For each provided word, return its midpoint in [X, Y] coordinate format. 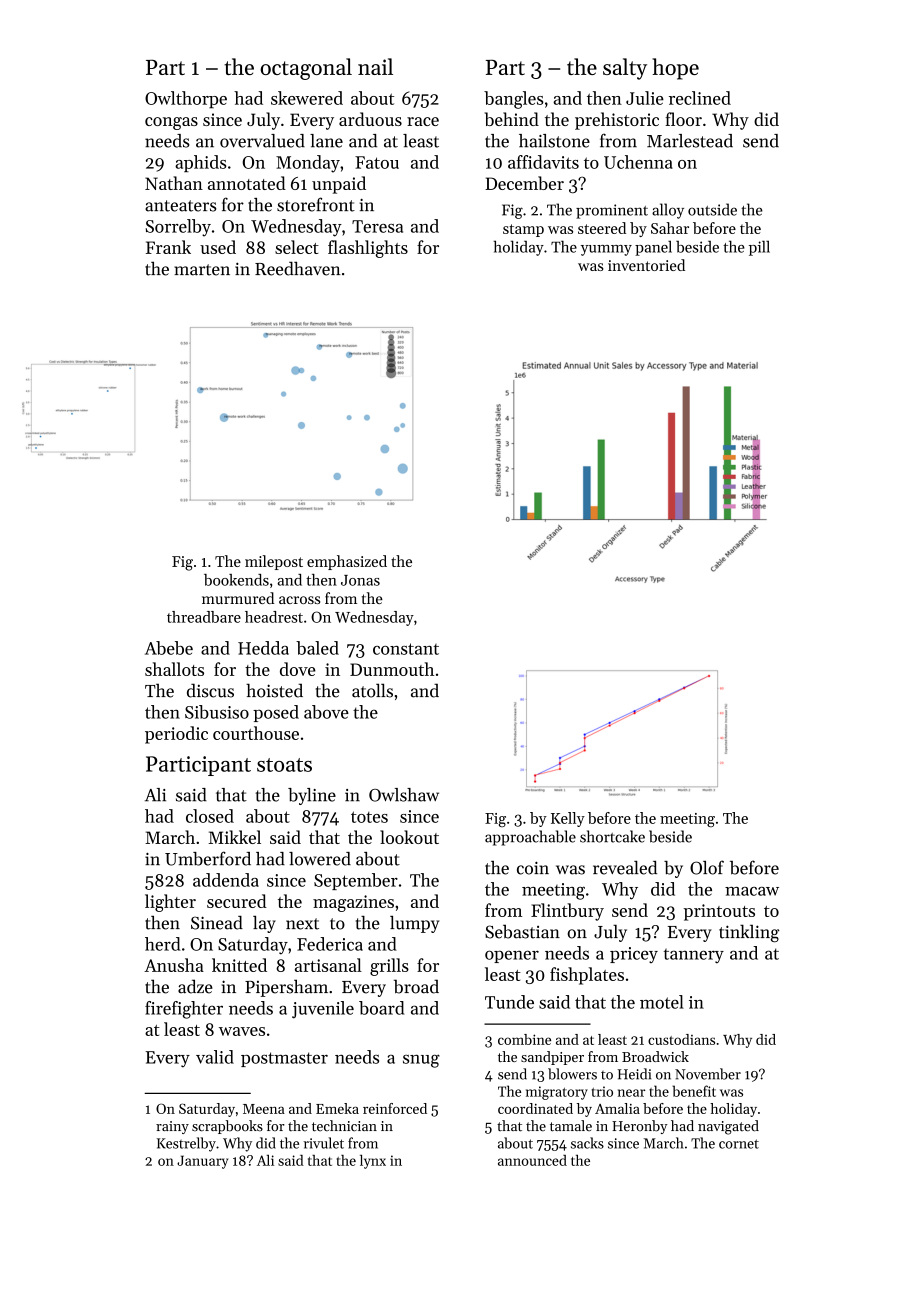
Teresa [377, 226]
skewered [307, 98]
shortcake [612, 836]
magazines [353, 903]
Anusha [174, 965]
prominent [612, 211]
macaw [752, 891]
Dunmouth [392, 669]
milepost [274, 562]
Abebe [169, 648]
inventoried [646, 265]
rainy [172, 1127]
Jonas [360, 580]
